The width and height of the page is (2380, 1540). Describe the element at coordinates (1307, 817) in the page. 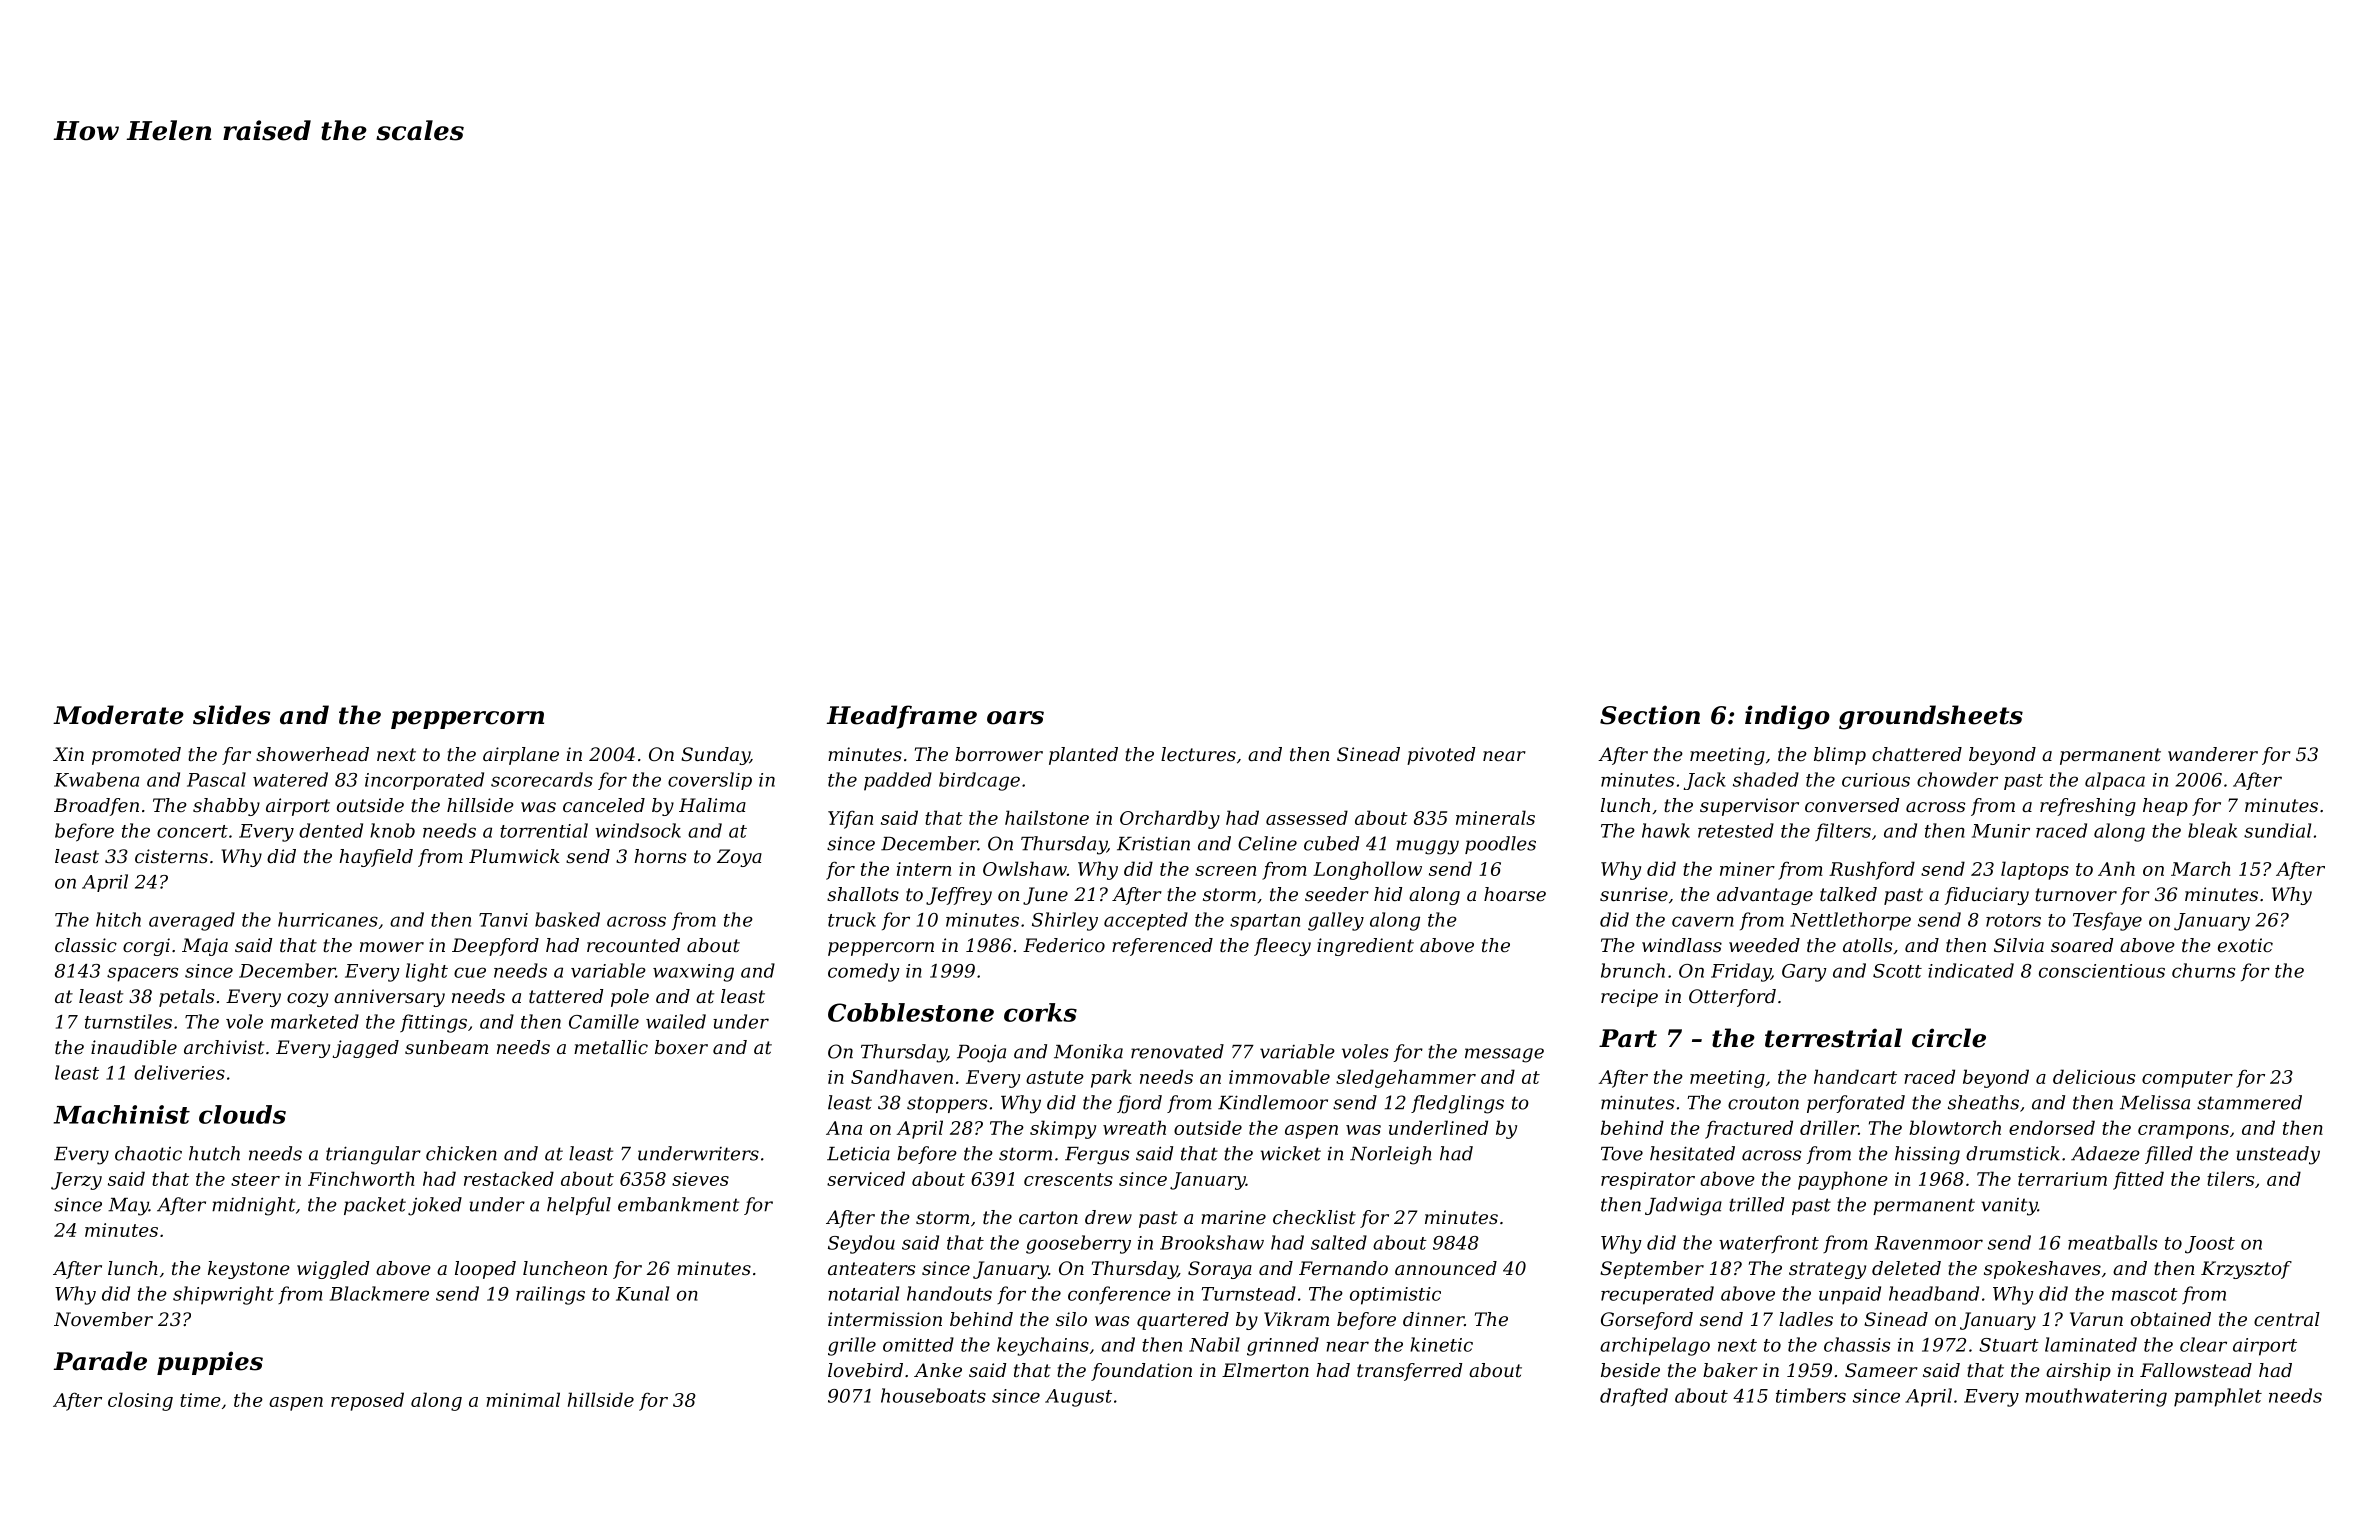

I see `assessed` at that location.
